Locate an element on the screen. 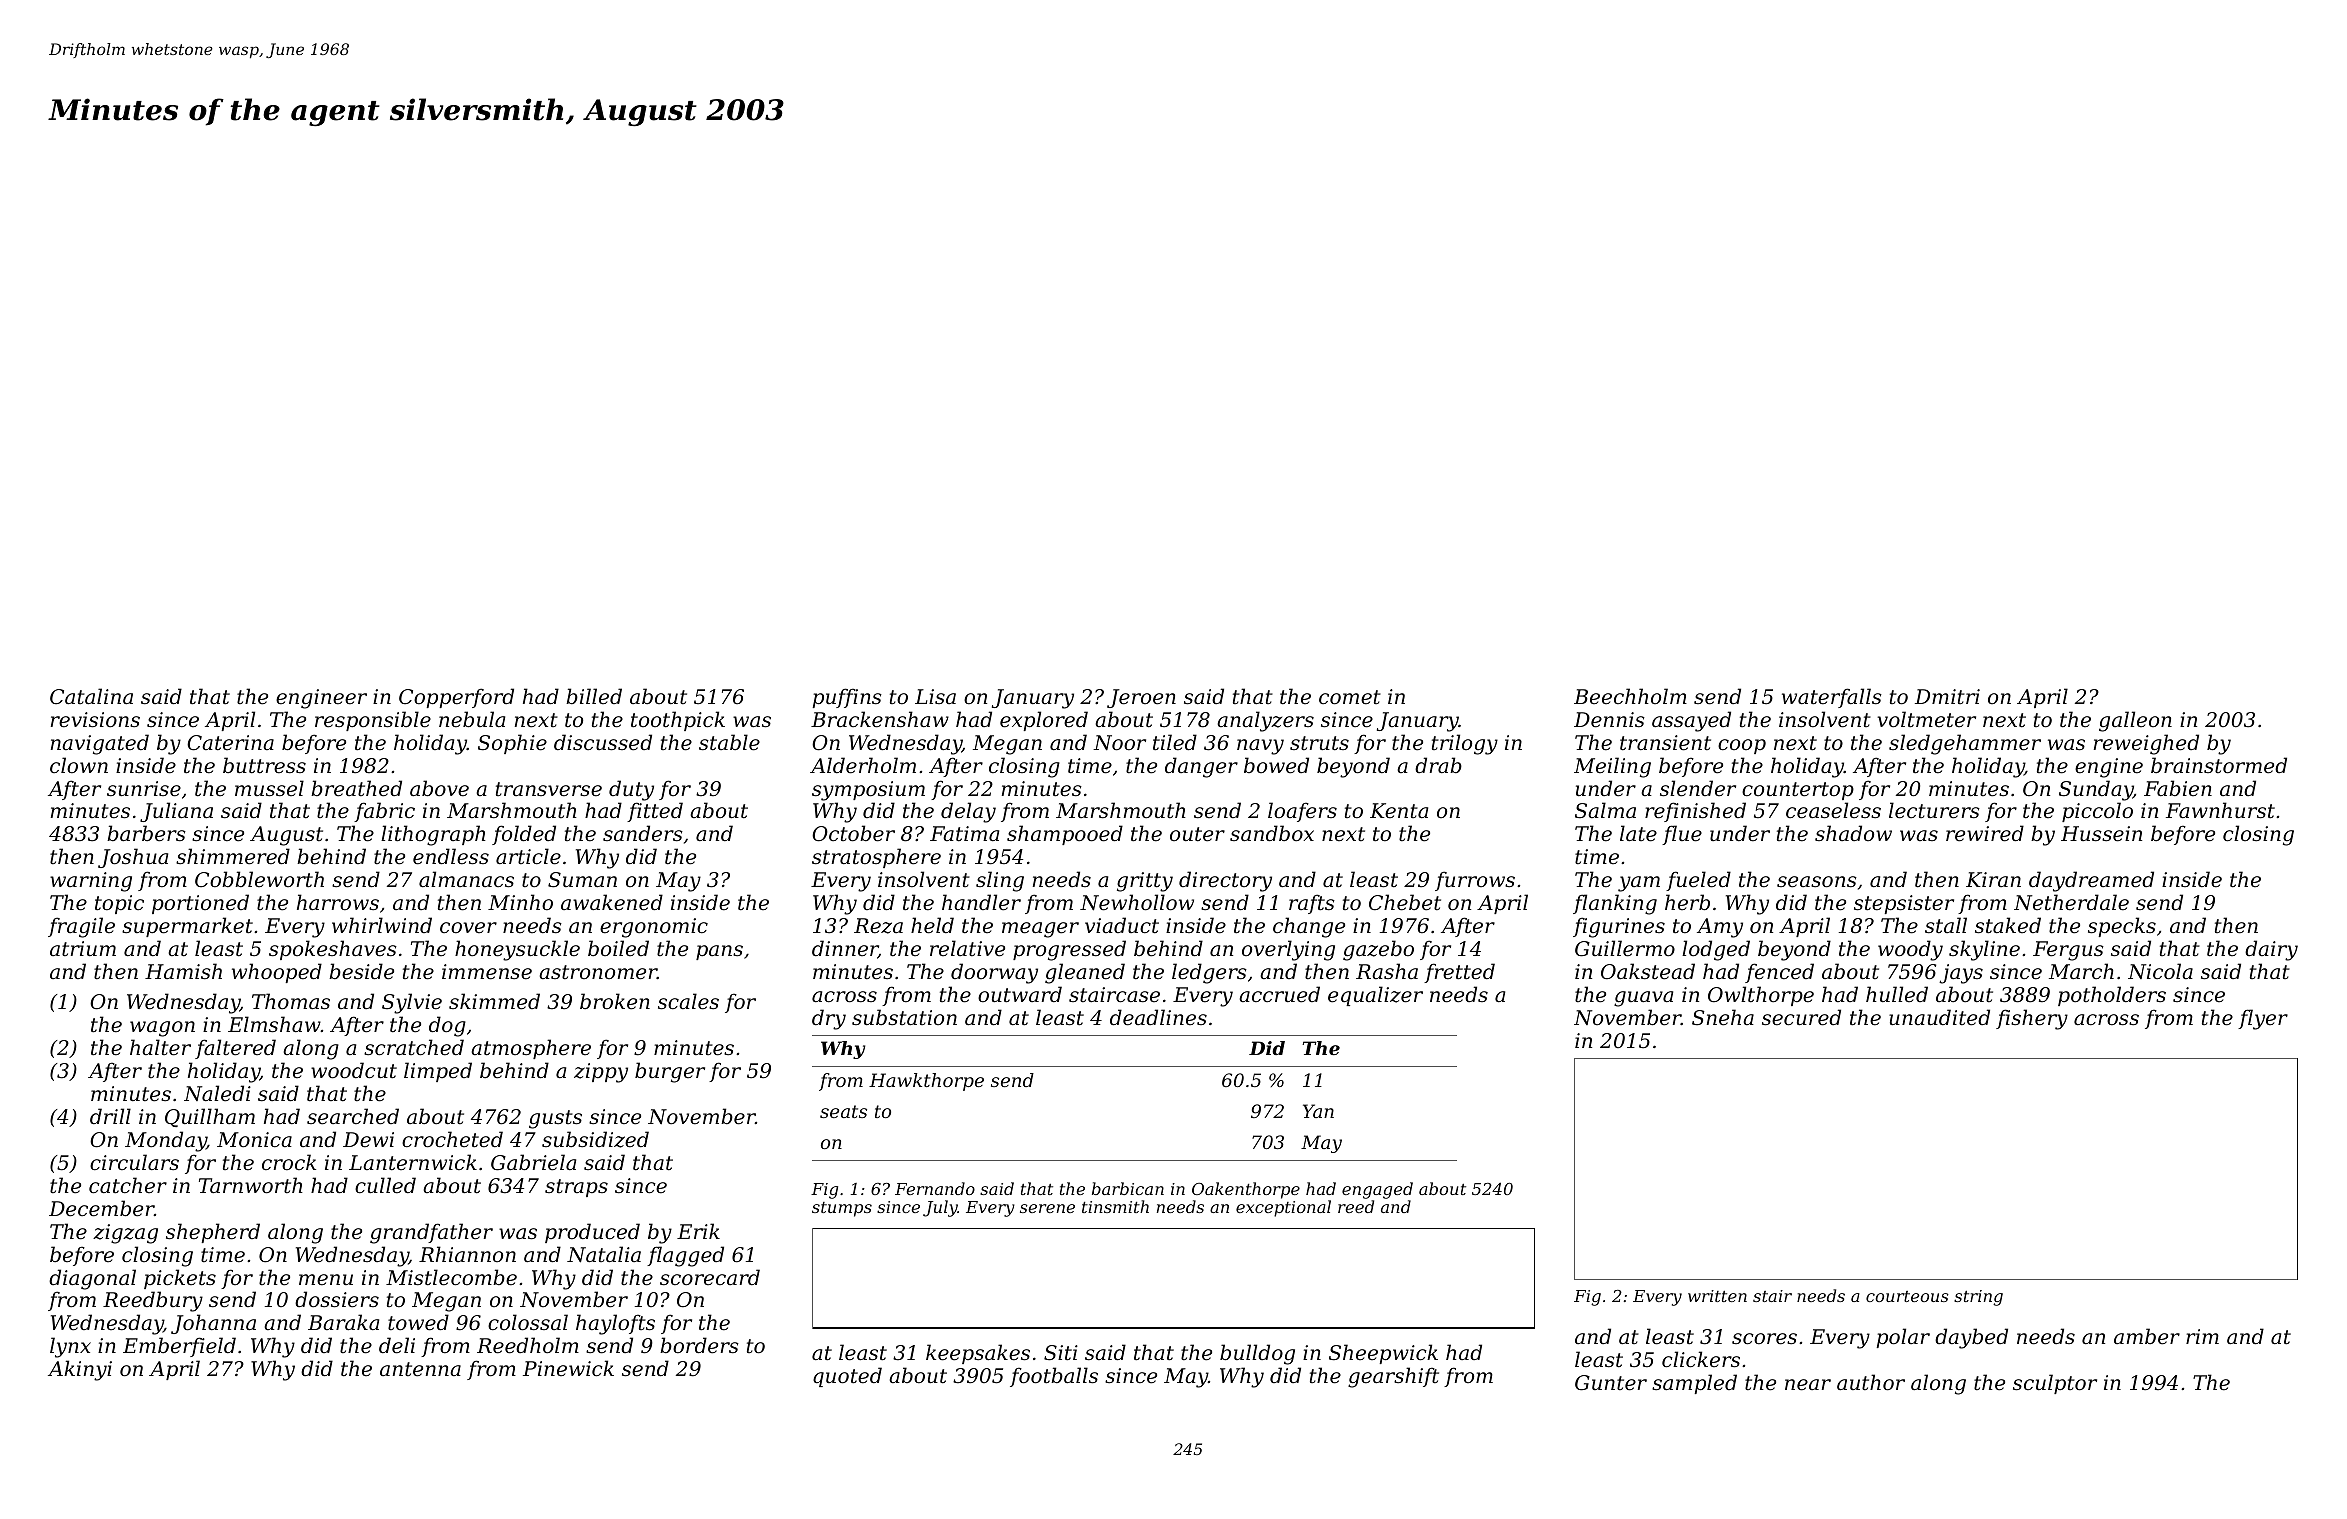 Image resolution: width=2347 pixels, height=1519 pixels. ceaseless is located at coordinates (1833, 810).
